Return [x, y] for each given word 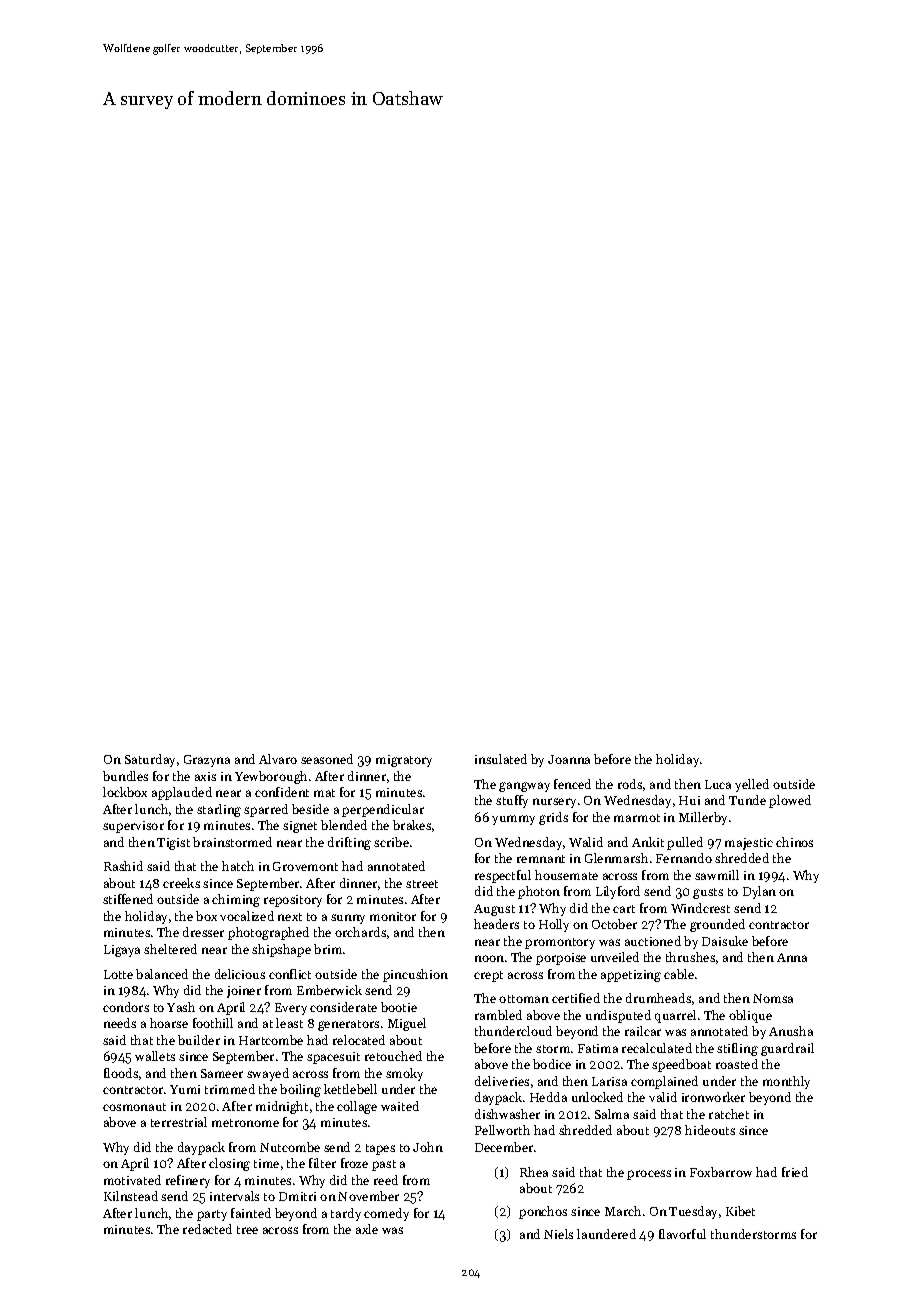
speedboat [681, 1065]
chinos [794, 842]
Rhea [534, 1172]
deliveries [502, 1081]
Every [291, 1009]
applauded [182, 793]
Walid [586, 842]
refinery [188, 1181]
